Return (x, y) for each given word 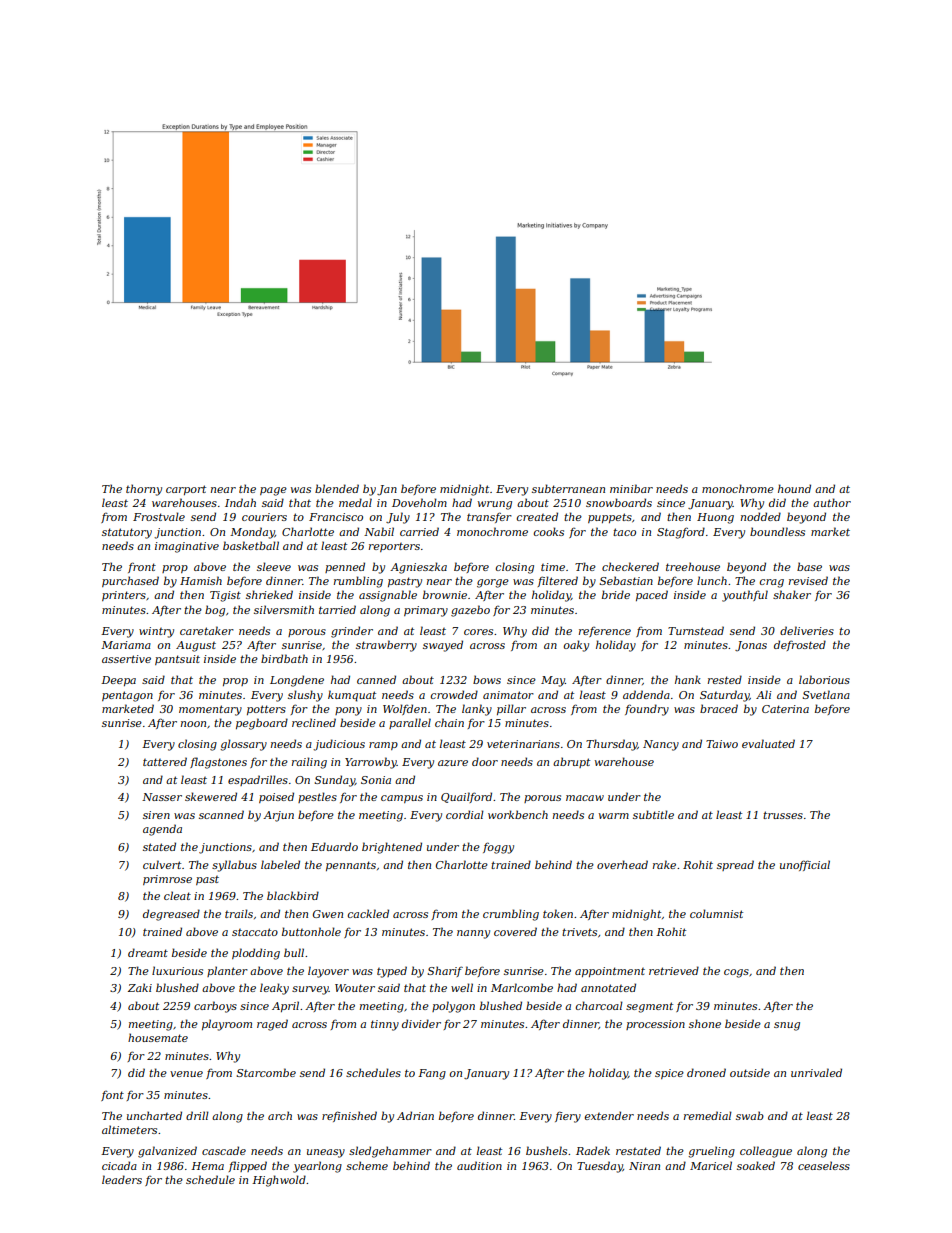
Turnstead (696, 630)
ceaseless (824, 1165)
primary (426, 611)
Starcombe (266, 1072)
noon (193, 724)
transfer (489, 517)
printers (124, 596)
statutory (127, 533)
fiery (568, 1117)
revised (808, 580)
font (112, 1096)
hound (794, 488)
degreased (171, 915)
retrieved (674, 970)
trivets (579, 932)
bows (487, 679)
